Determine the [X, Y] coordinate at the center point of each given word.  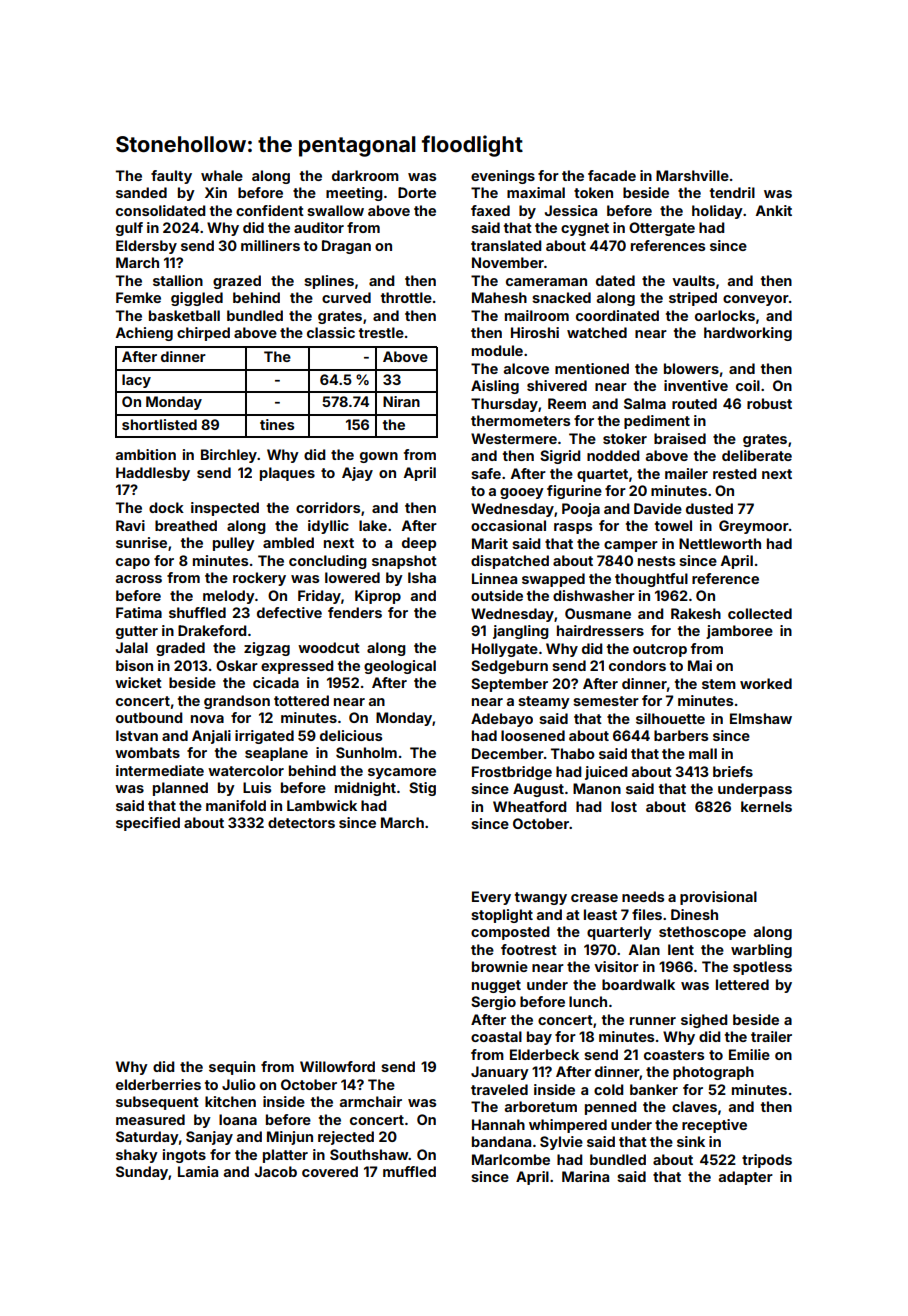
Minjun [290, 1138]
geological [400, 667]
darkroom [365, 175]
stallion [178, 280]
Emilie [749, 1054]
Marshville [692, 175]
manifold [236, 805]
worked [766, 683]
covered [330, 1171]
